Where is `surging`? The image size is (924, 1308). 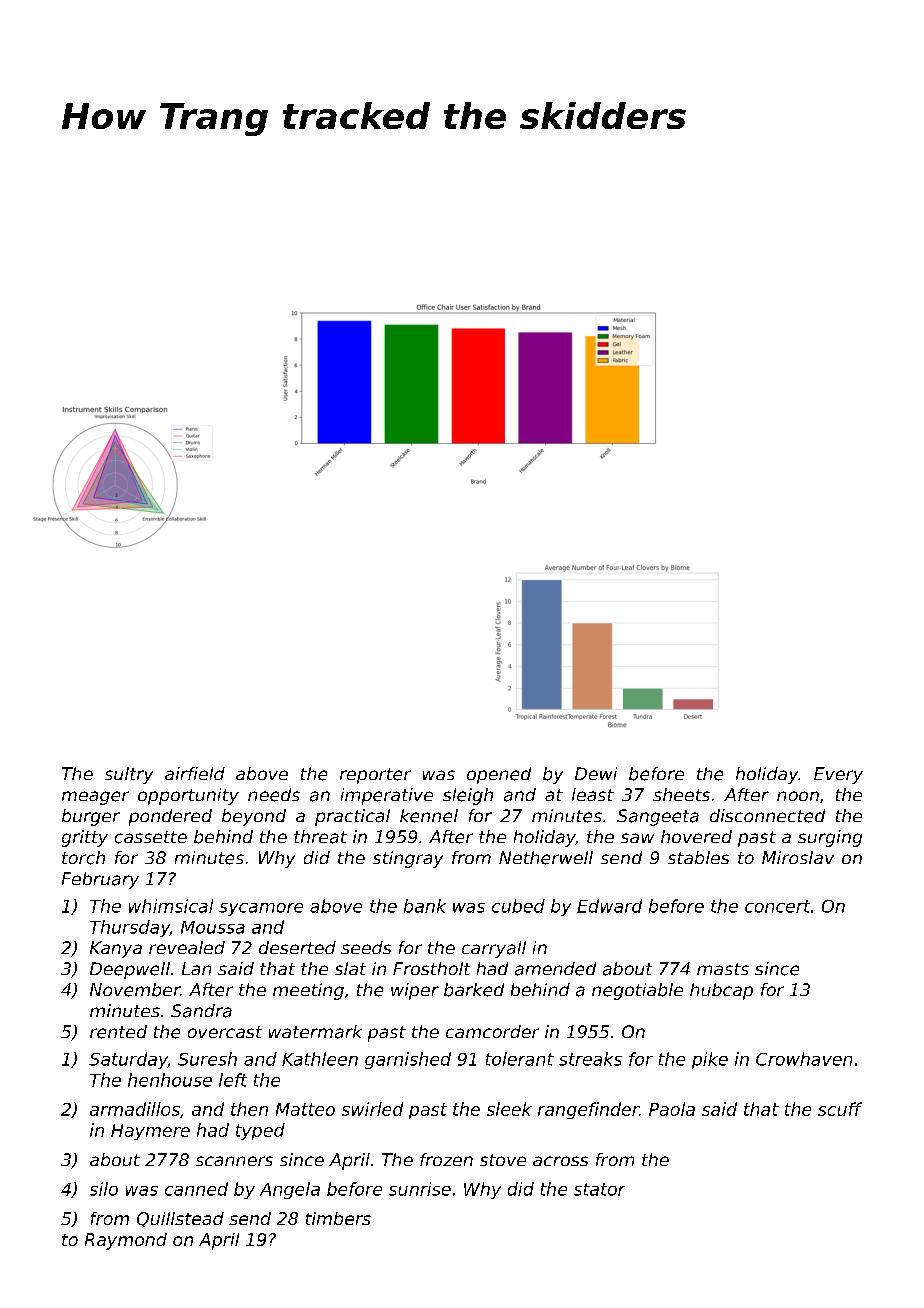 surging is located at coordinates (830, 838).
